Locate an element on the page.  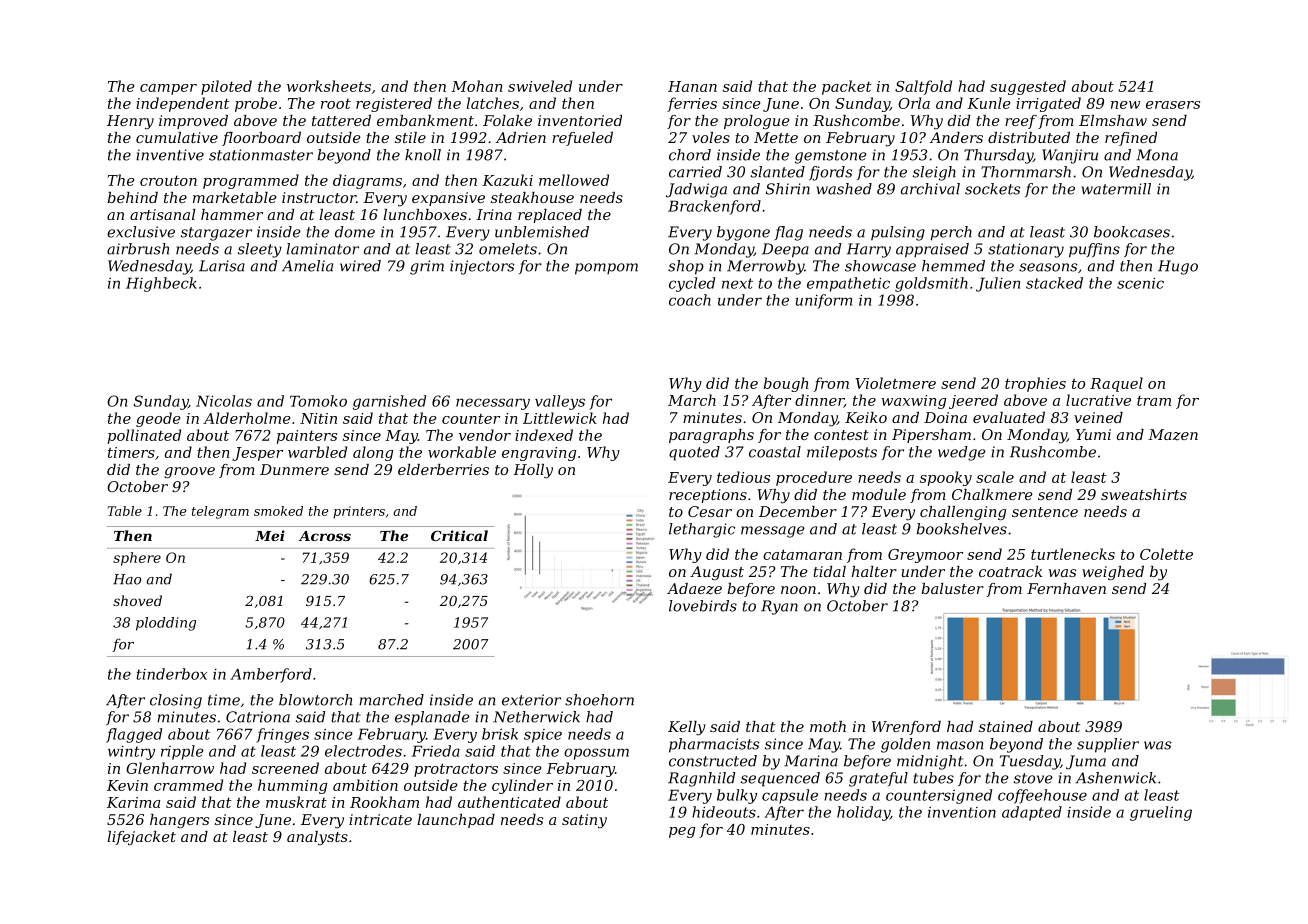
independent is located at coordinates (183, 104).
